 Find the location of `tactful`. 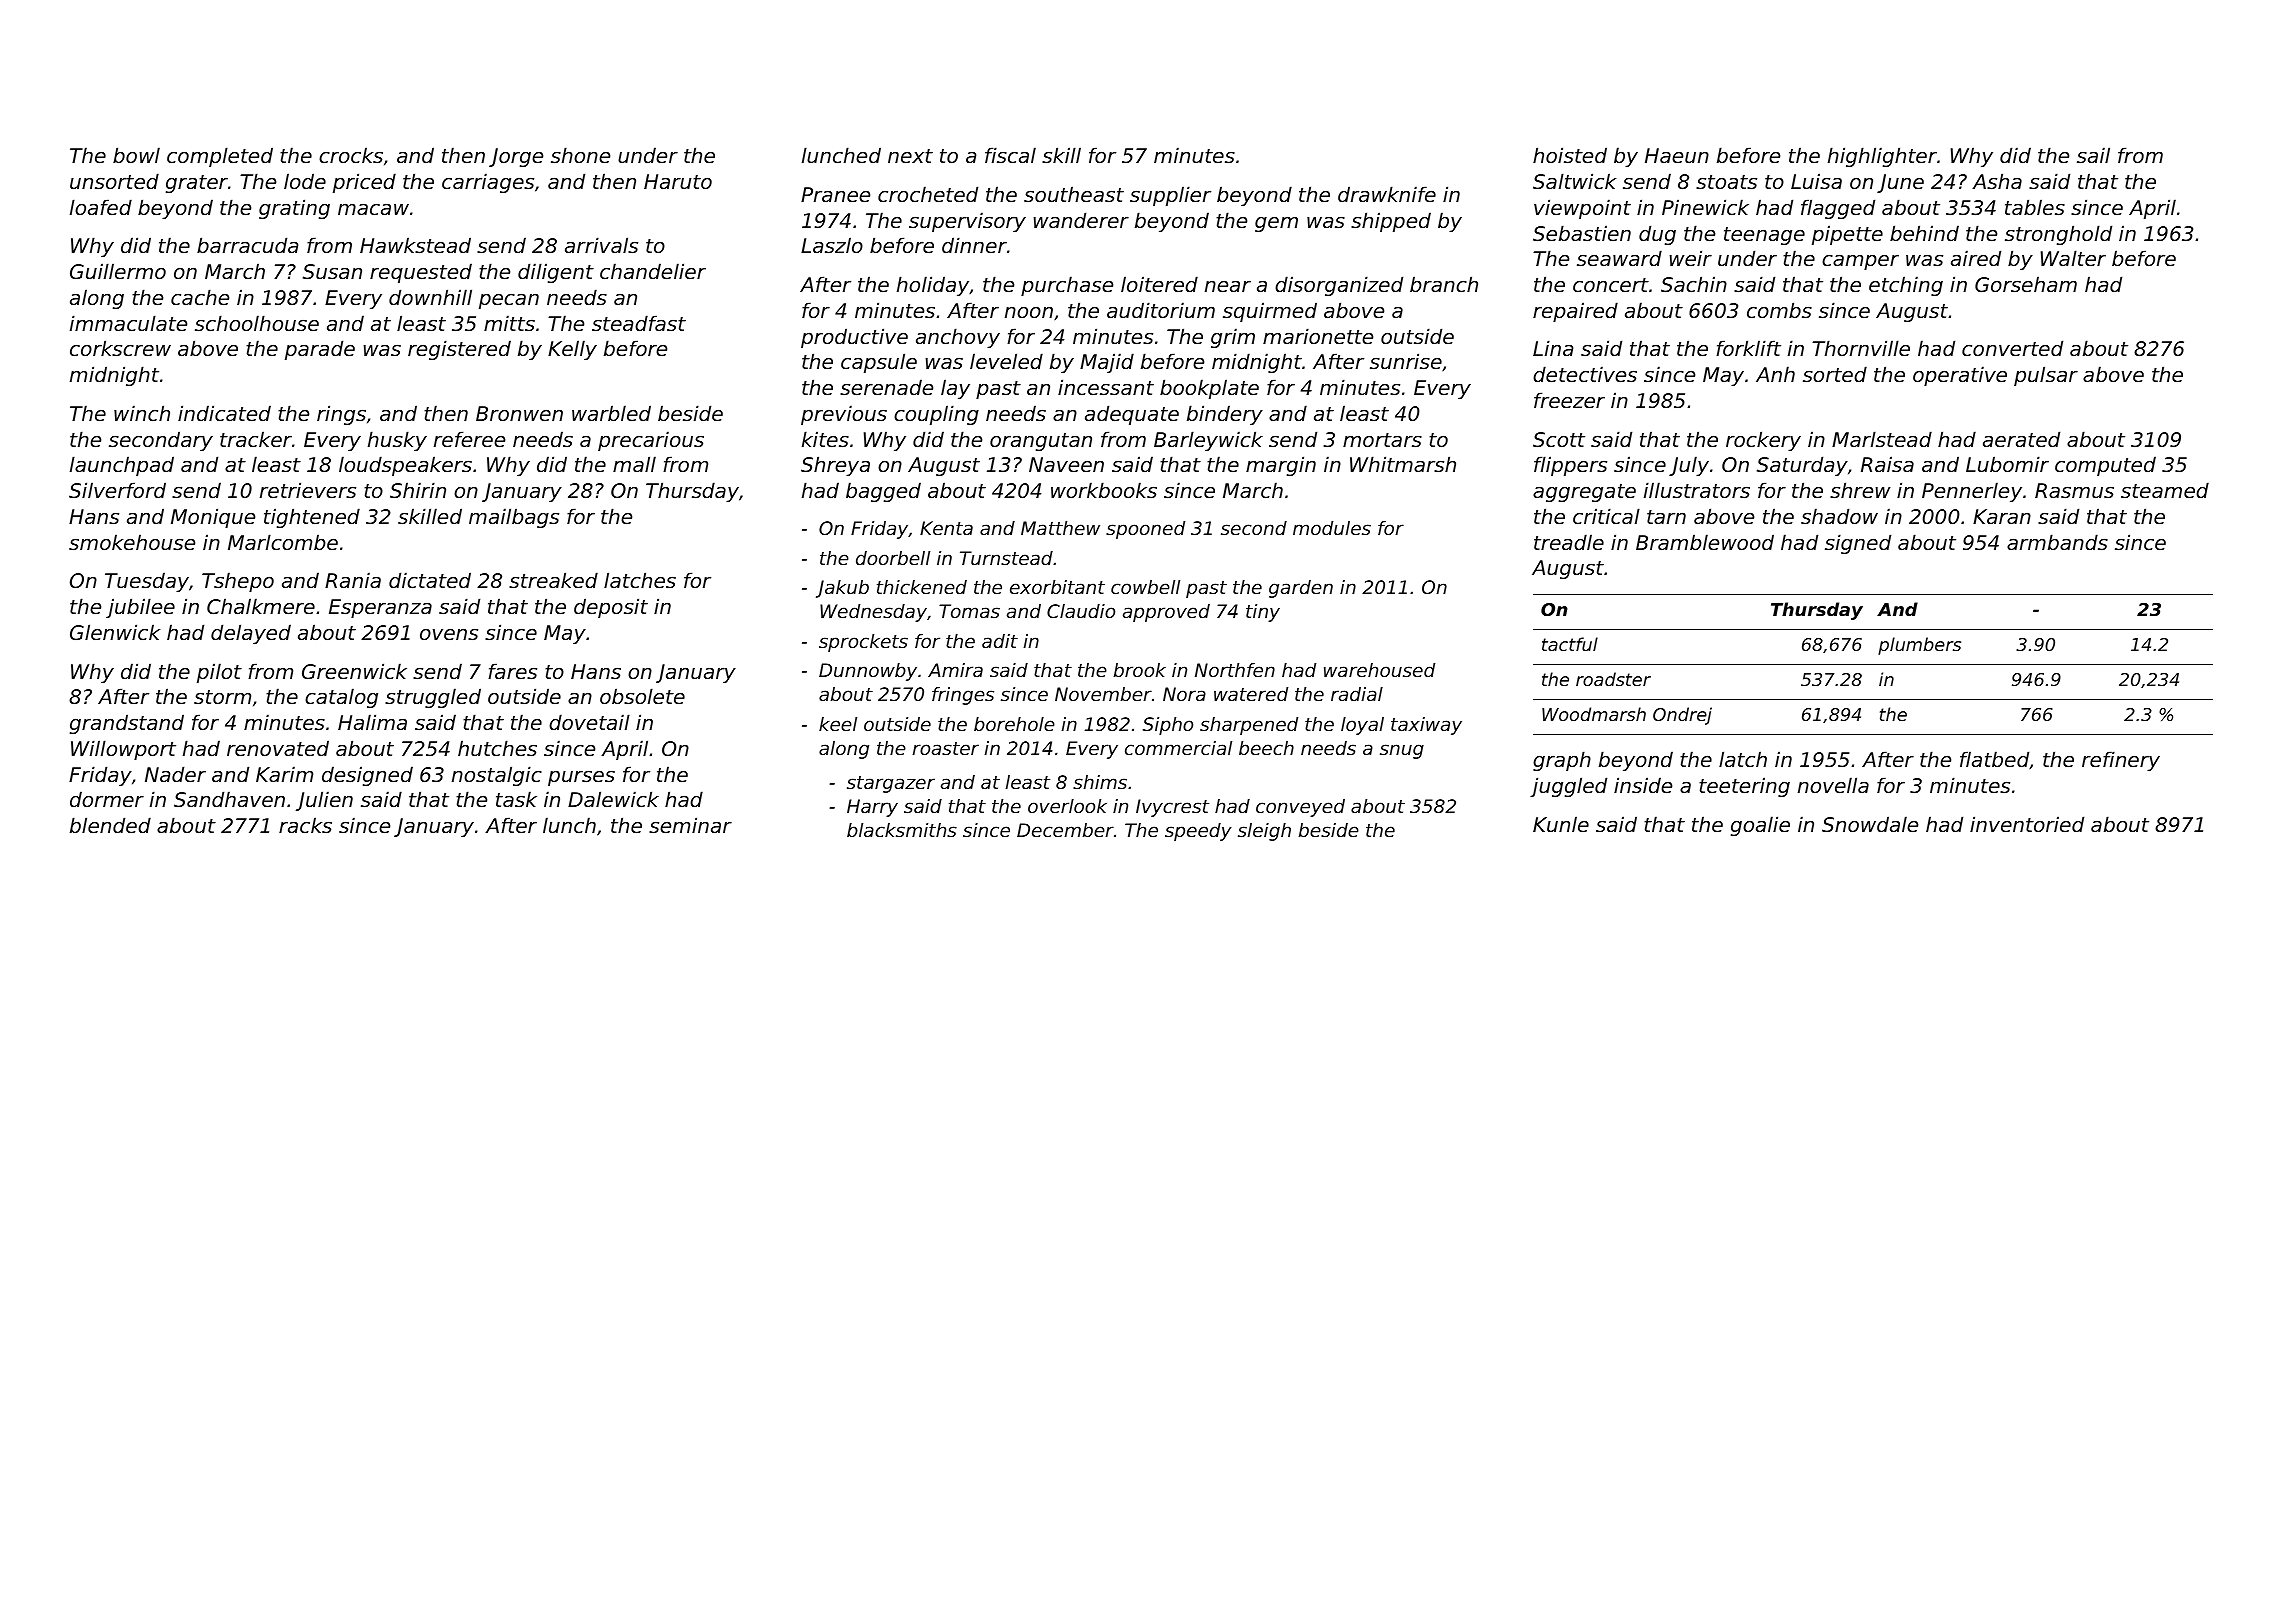

tactful is located at coordinates (1570, 644).
